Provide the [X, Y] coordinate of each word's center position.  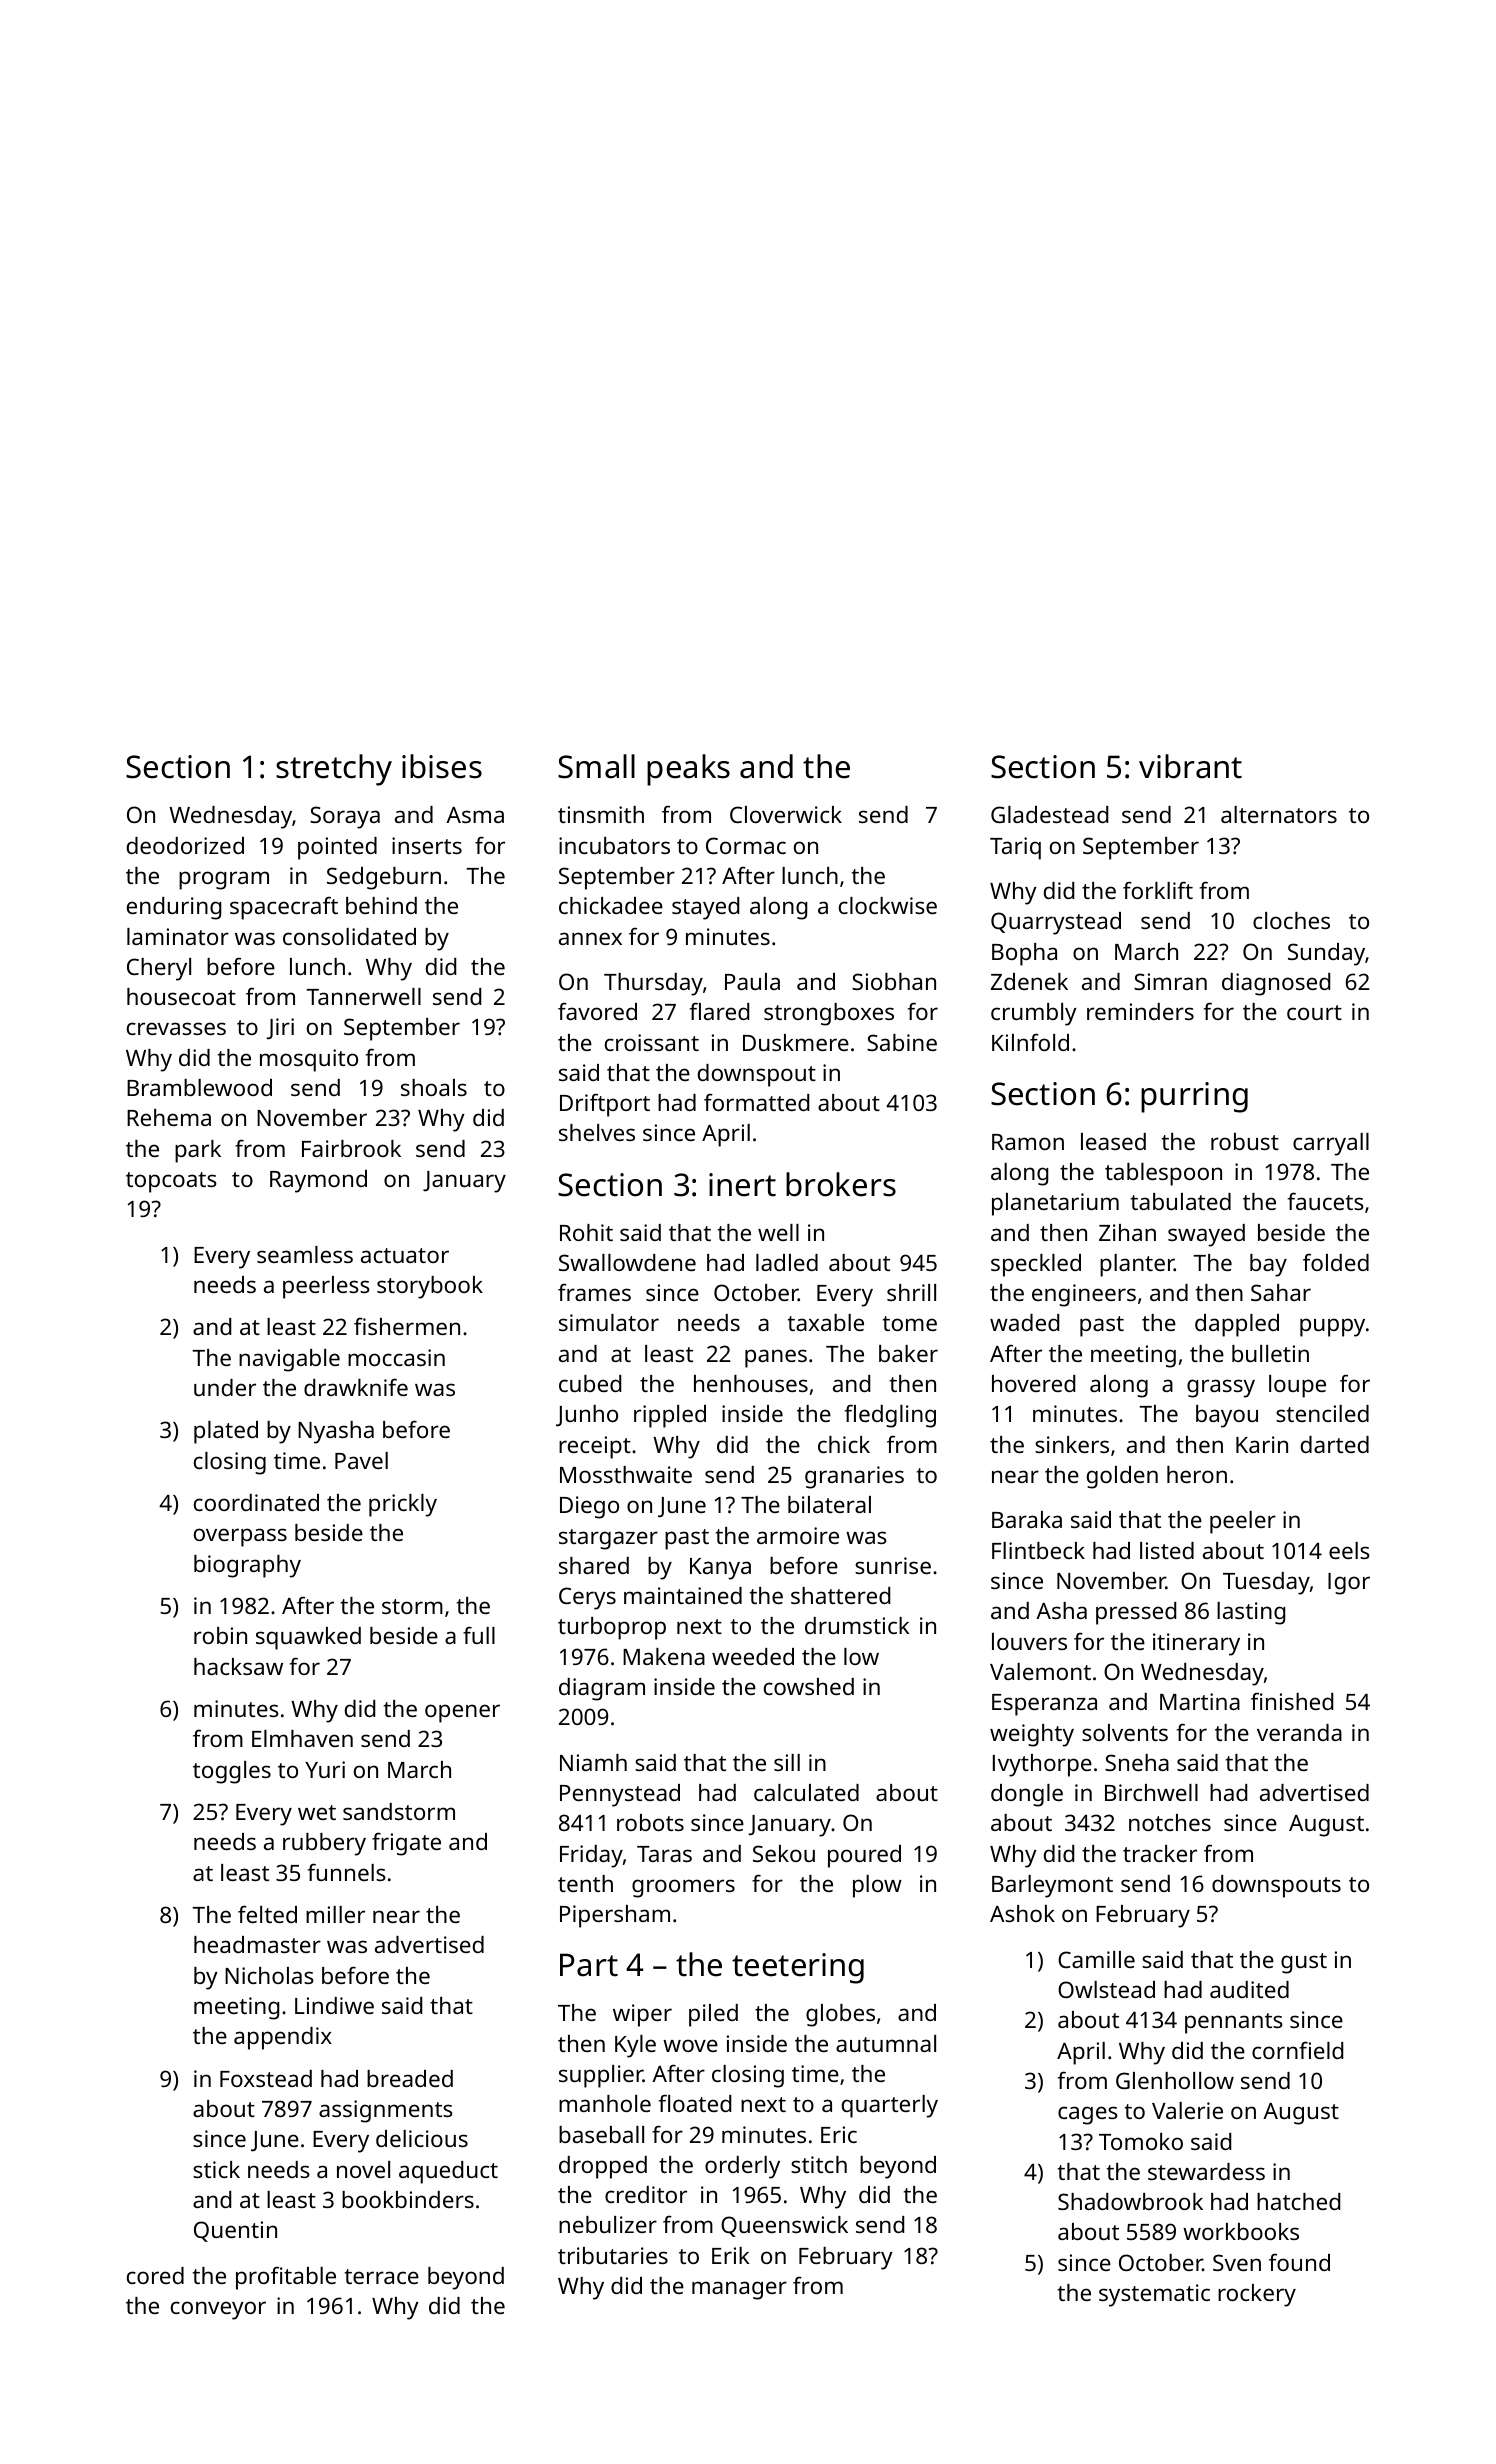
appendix [283, 2038]
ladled [787, 1262]
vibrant [1190, 766]
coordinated [256, 1502]
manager [739, 2290]
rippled [670, 1416]
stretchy [334, 770]
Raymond [318, 1181]
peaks [688, 770]
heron [1197, 1474]
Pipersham [615, 1916]
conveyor [218, 2310]
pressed [1136, 1613]
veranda [1299, 1732]
